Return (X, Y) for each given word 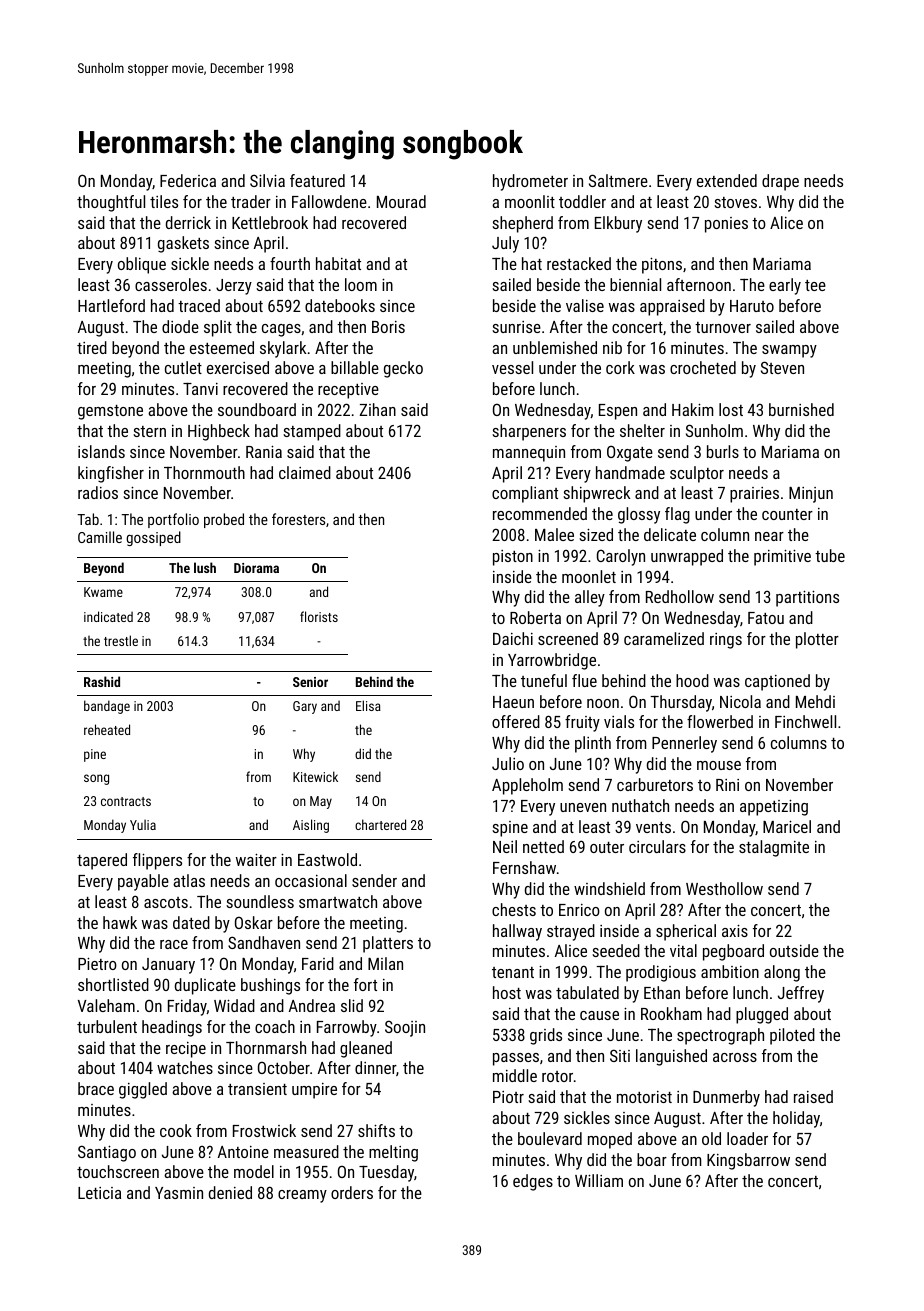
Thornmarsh (266, 1047)
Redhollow (680, 596)
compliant (525, 494)
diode (180, 326)
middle (515, 1075)
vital (683, 950)
